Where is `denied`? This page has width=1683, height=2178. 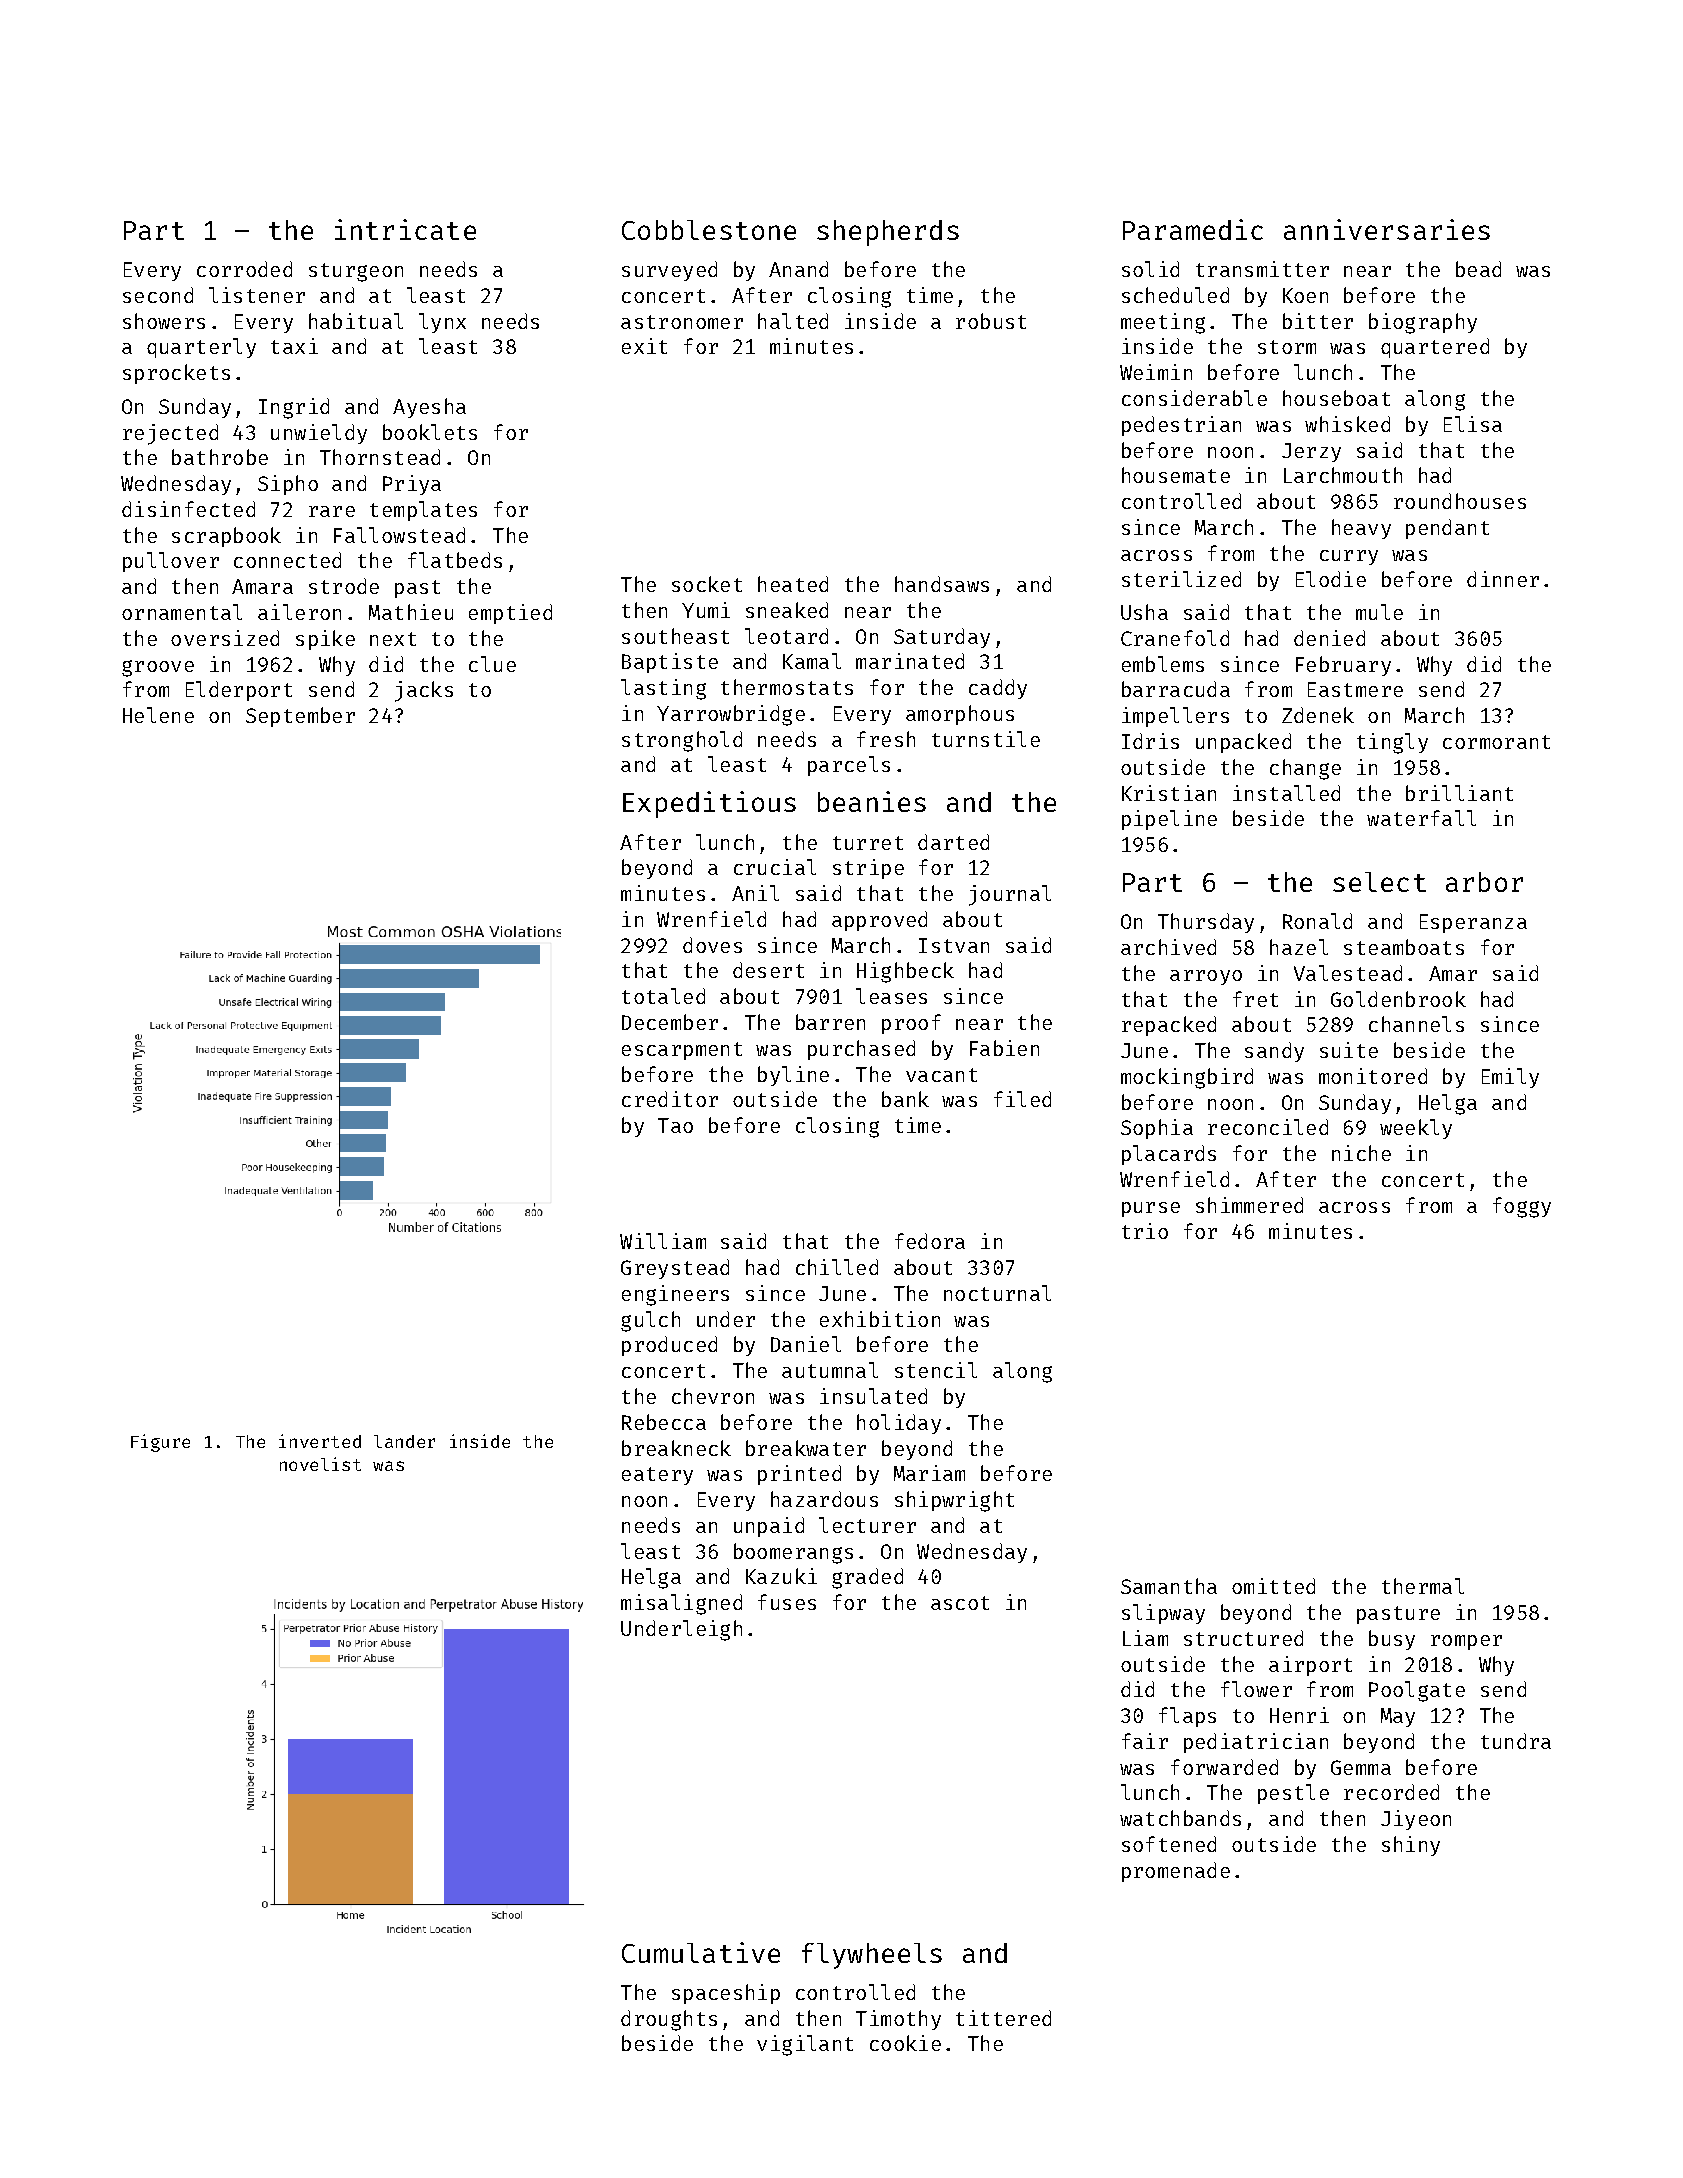 denied is located at coordinates (1329, 638).
